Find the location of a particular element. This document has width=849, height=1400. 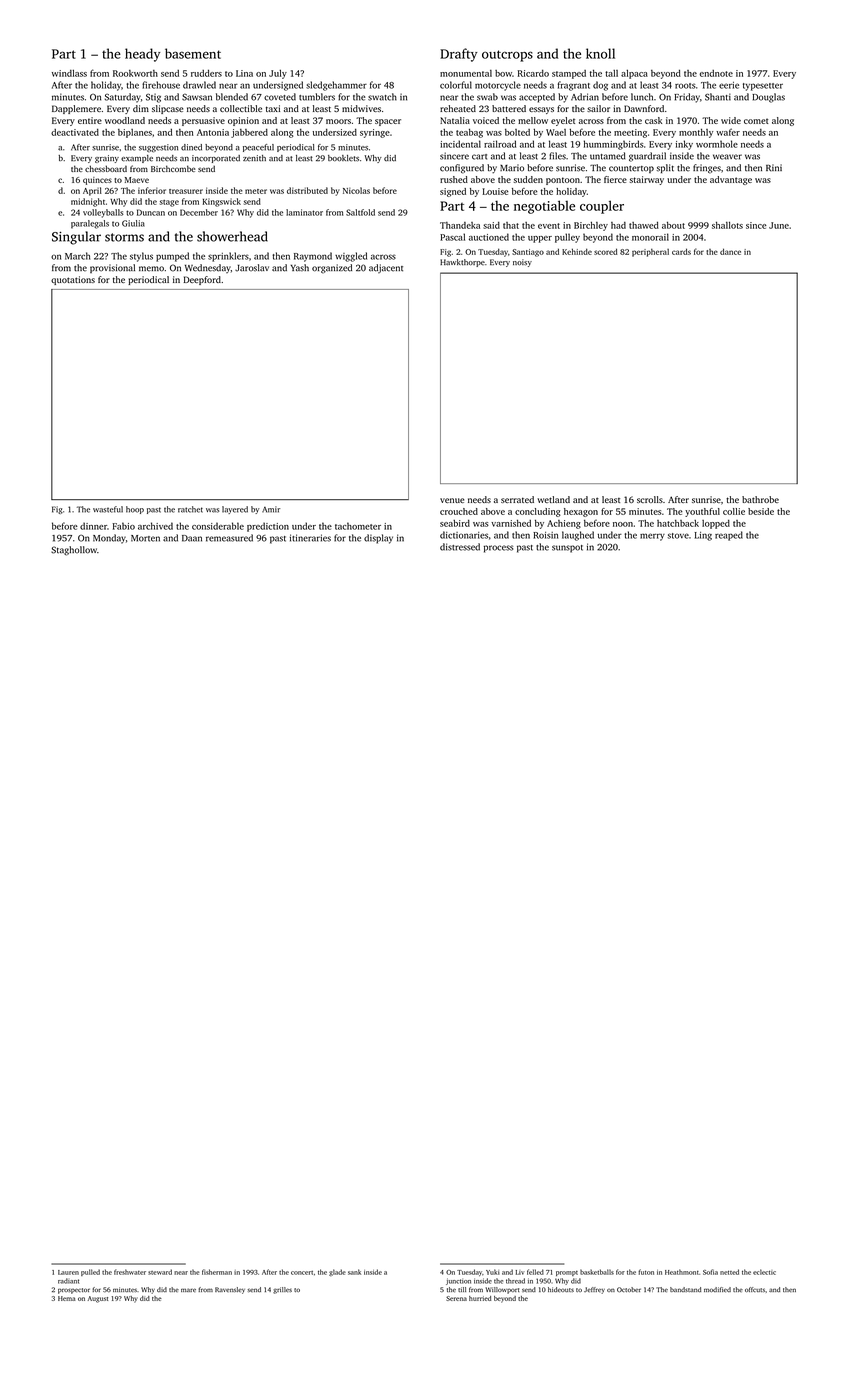

Serena is located at coordinates (456, 1298).
